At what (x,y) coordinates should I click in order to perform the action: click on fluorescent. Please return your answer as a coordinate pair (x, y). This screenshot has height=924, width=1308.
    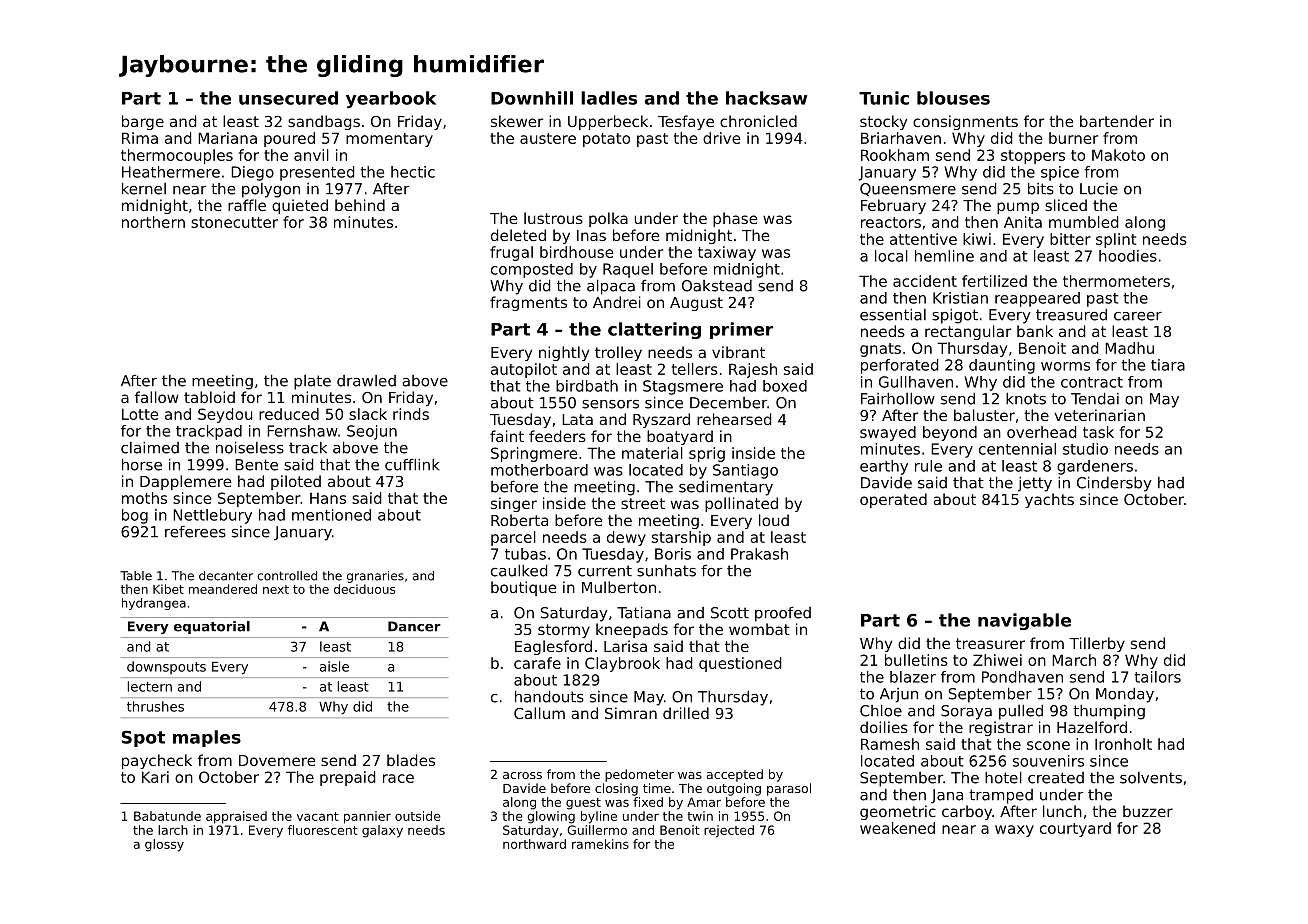
    Looking at the image, I should click on (323, 830).
